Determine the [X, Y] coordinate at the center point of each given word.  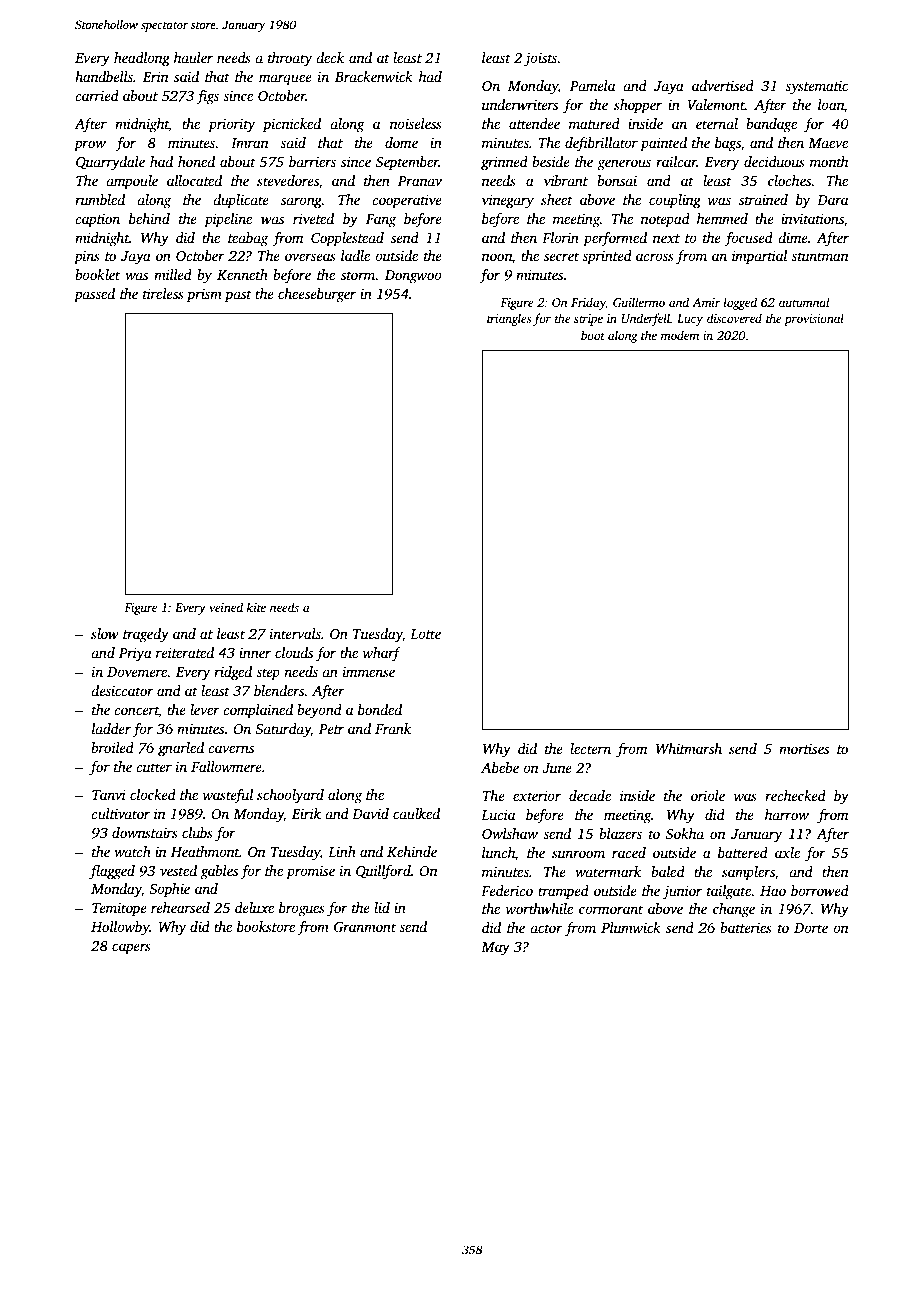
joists [540, 59]
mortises [804, 749]
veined [226, 607]
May [495, 949]
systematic [816, 88]
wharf [382, 654]
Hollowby [120, 928]
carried [97, 95]
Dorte [811, 928]
